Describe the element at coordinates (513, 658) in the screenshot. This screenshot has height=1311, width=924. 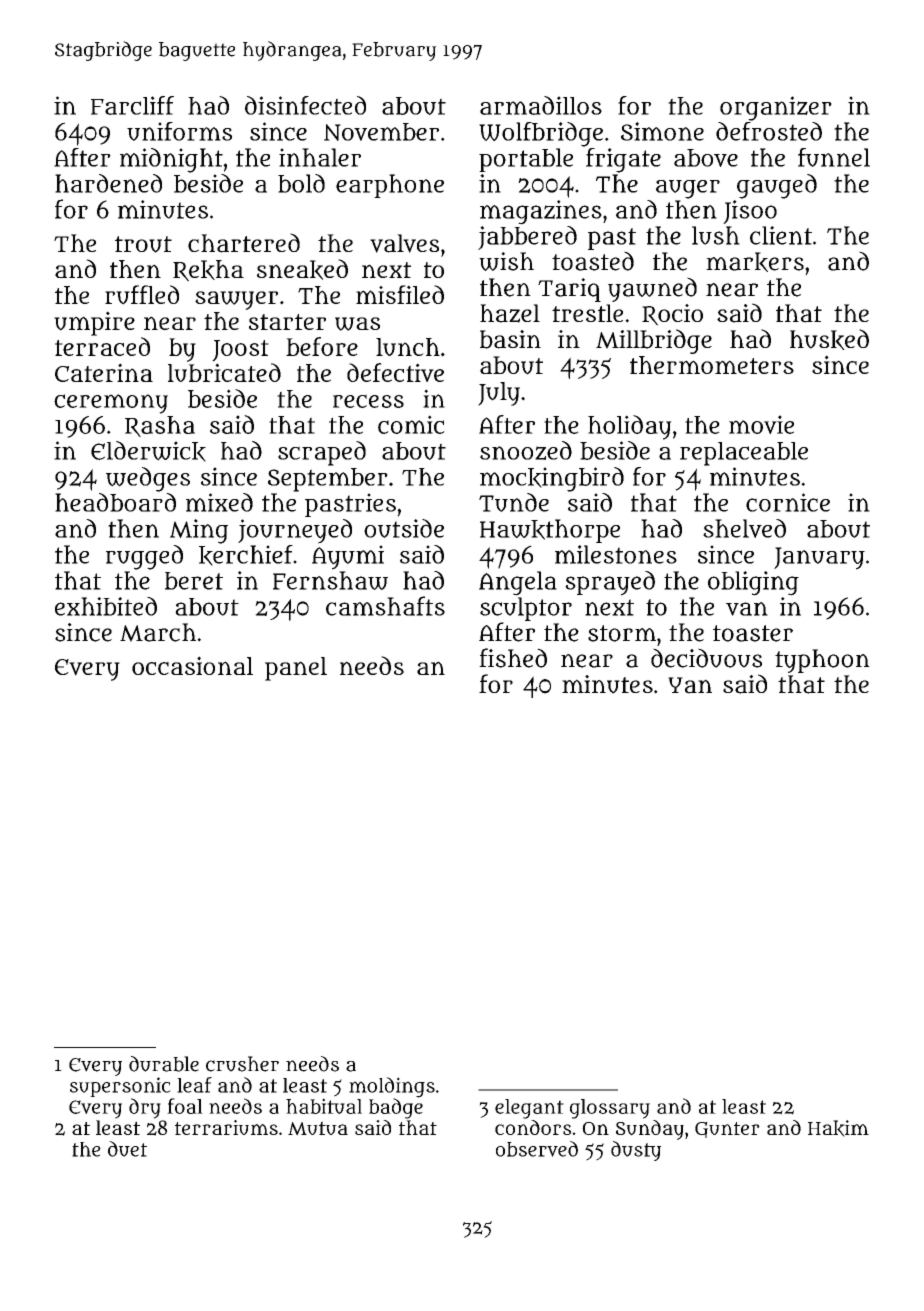
I see `fished` at that location.
